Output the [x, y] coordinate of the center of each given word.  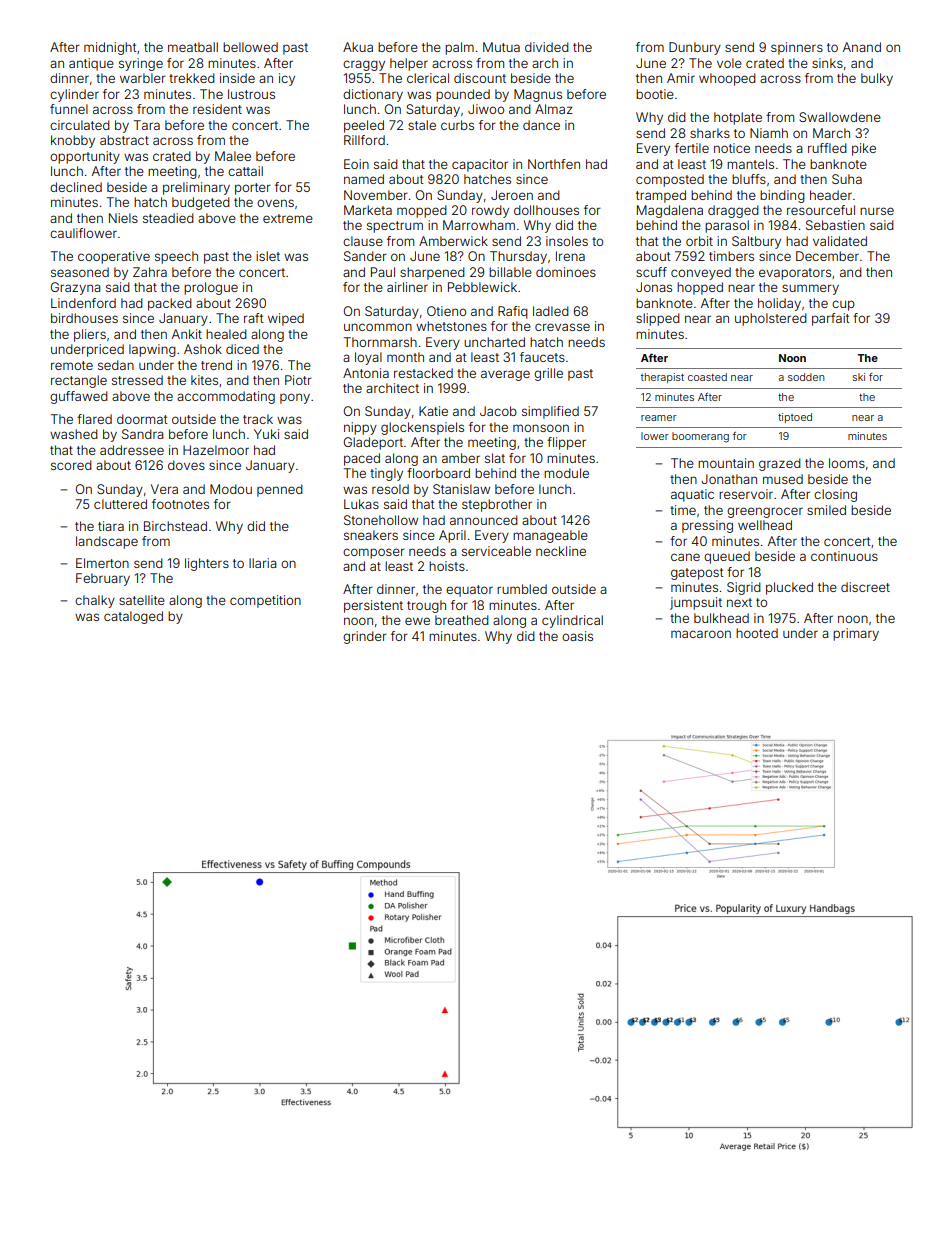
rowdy [490, 211]
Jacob [498, 411]
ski [859, 377]
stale [422, 125]
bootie [655, 94]
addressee [132, 450]
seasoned [80, 272]
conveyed [701, 273]
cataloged [133, 617]
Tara [147, 125]
